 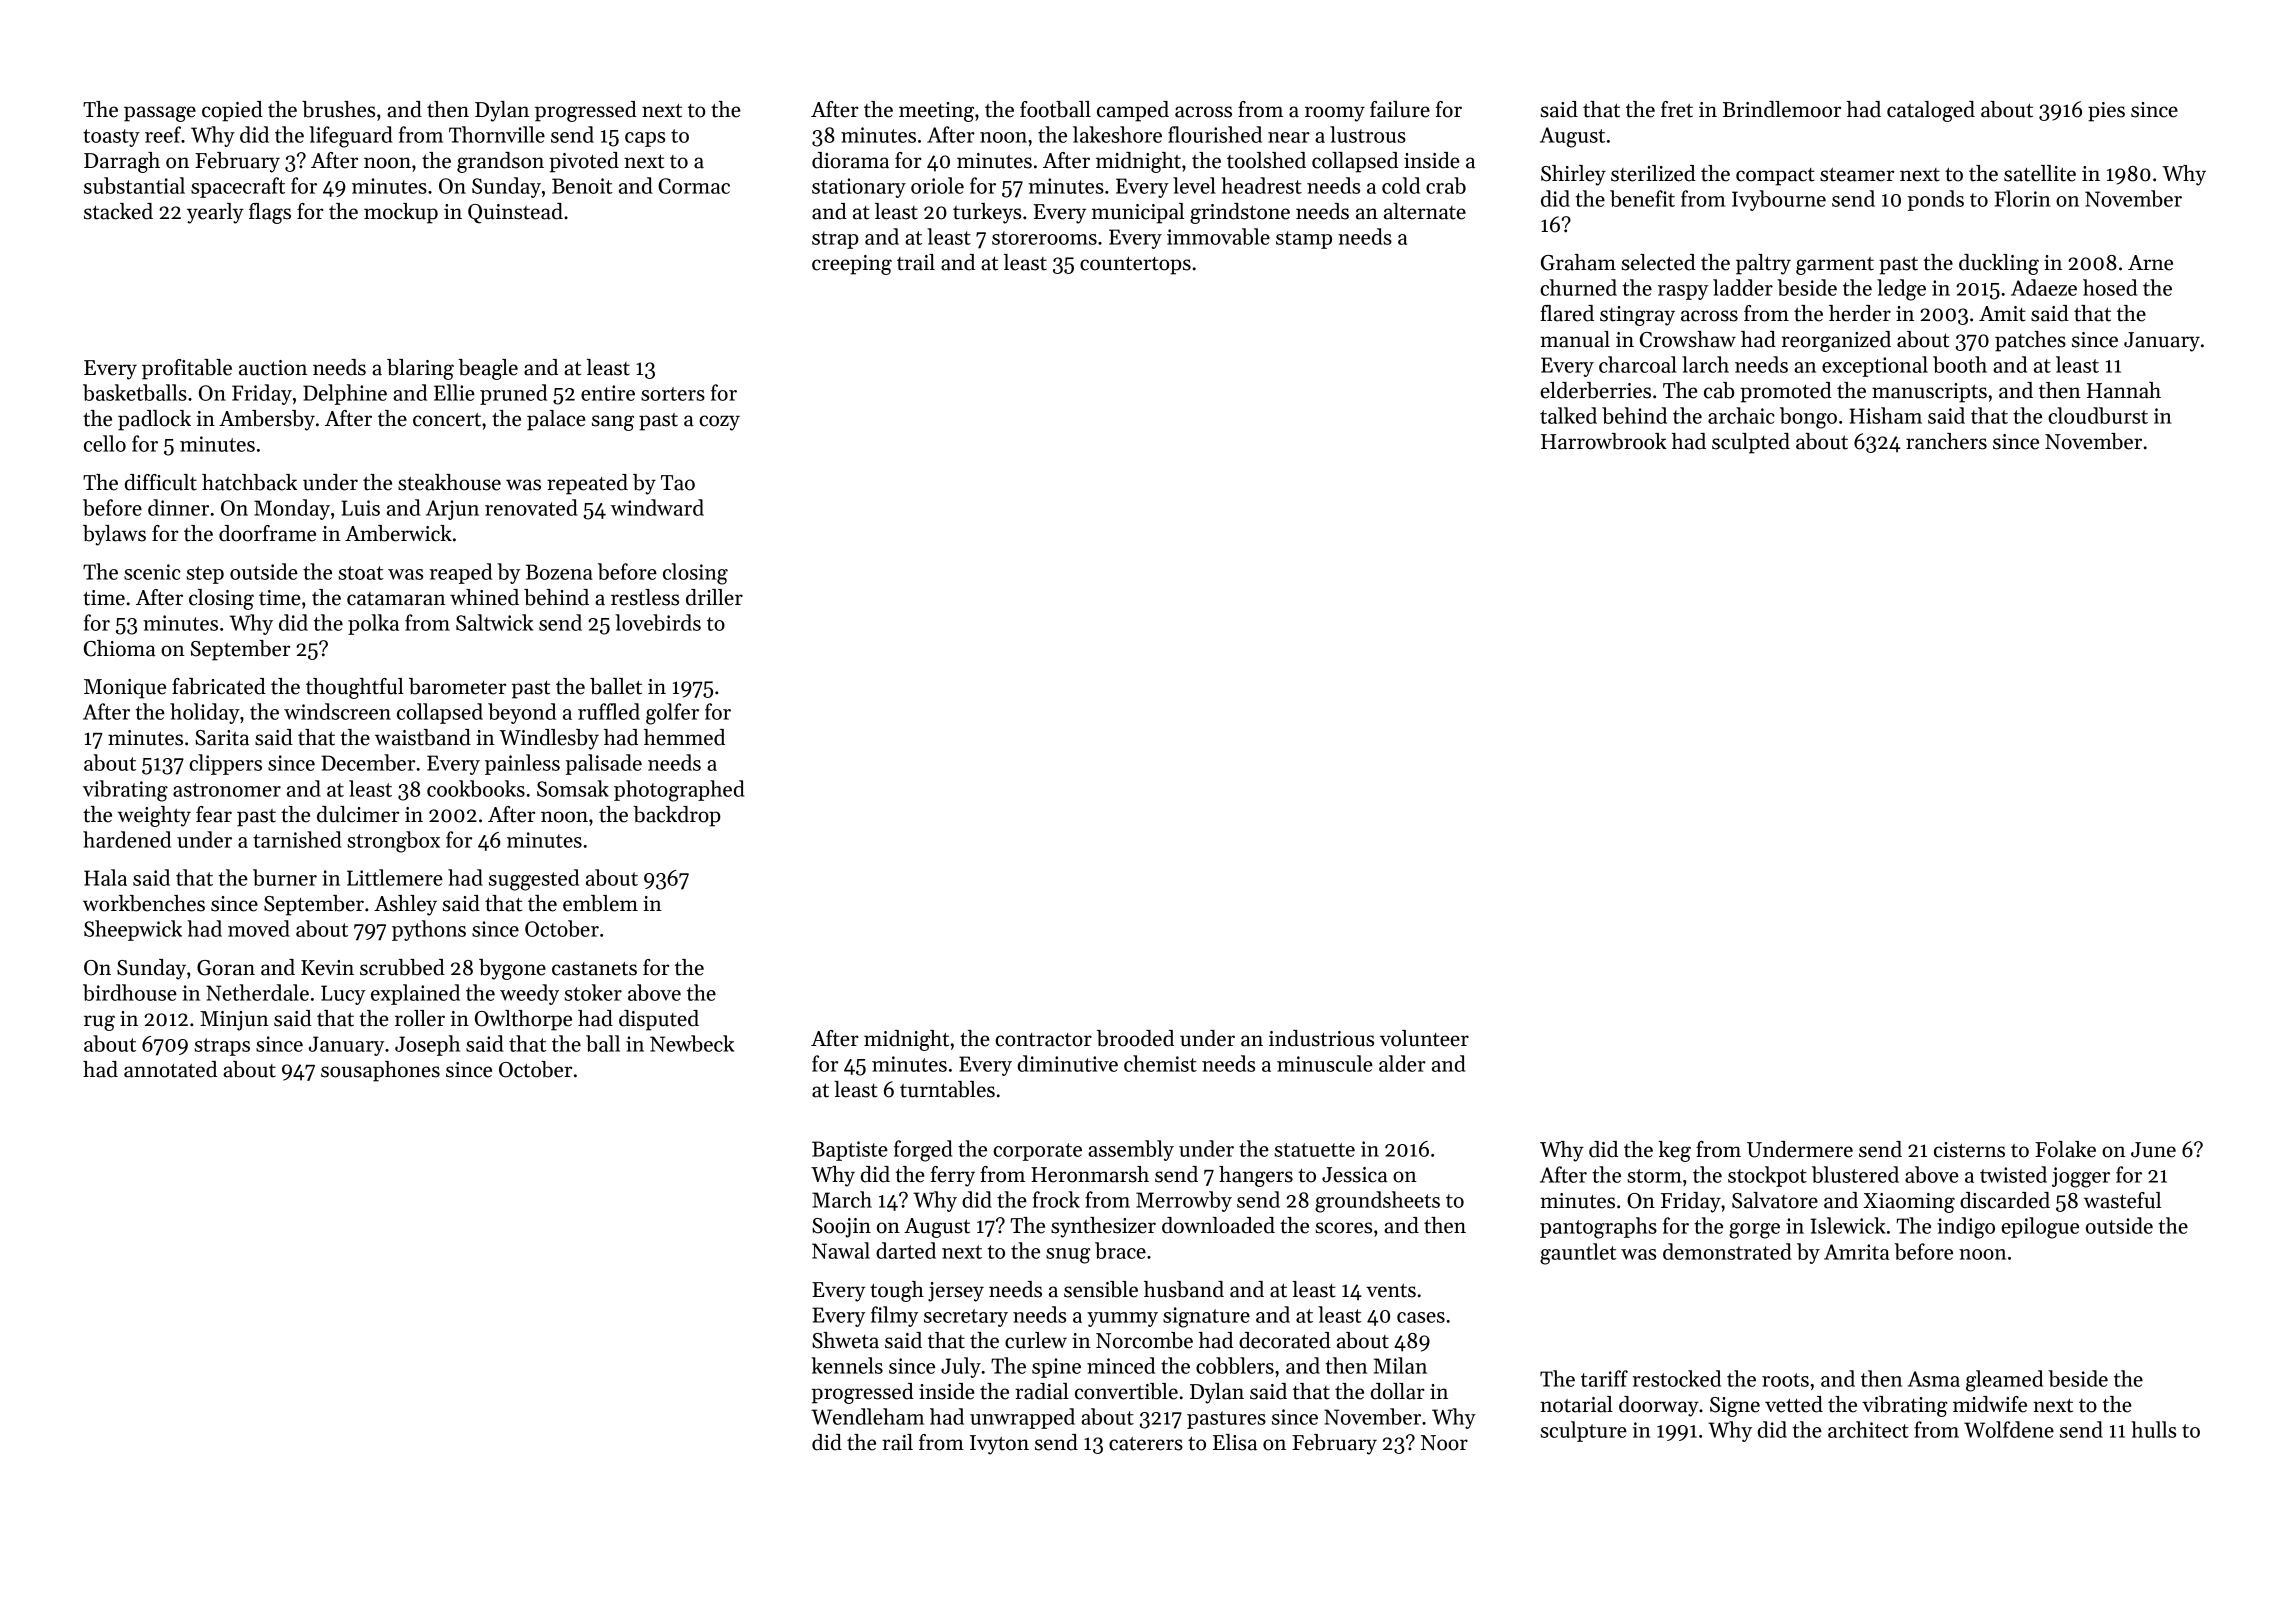 What do you see at coordinates (1424, 1038) in the page?
I see `volunteer` at bounding box center [1424, 1038].
